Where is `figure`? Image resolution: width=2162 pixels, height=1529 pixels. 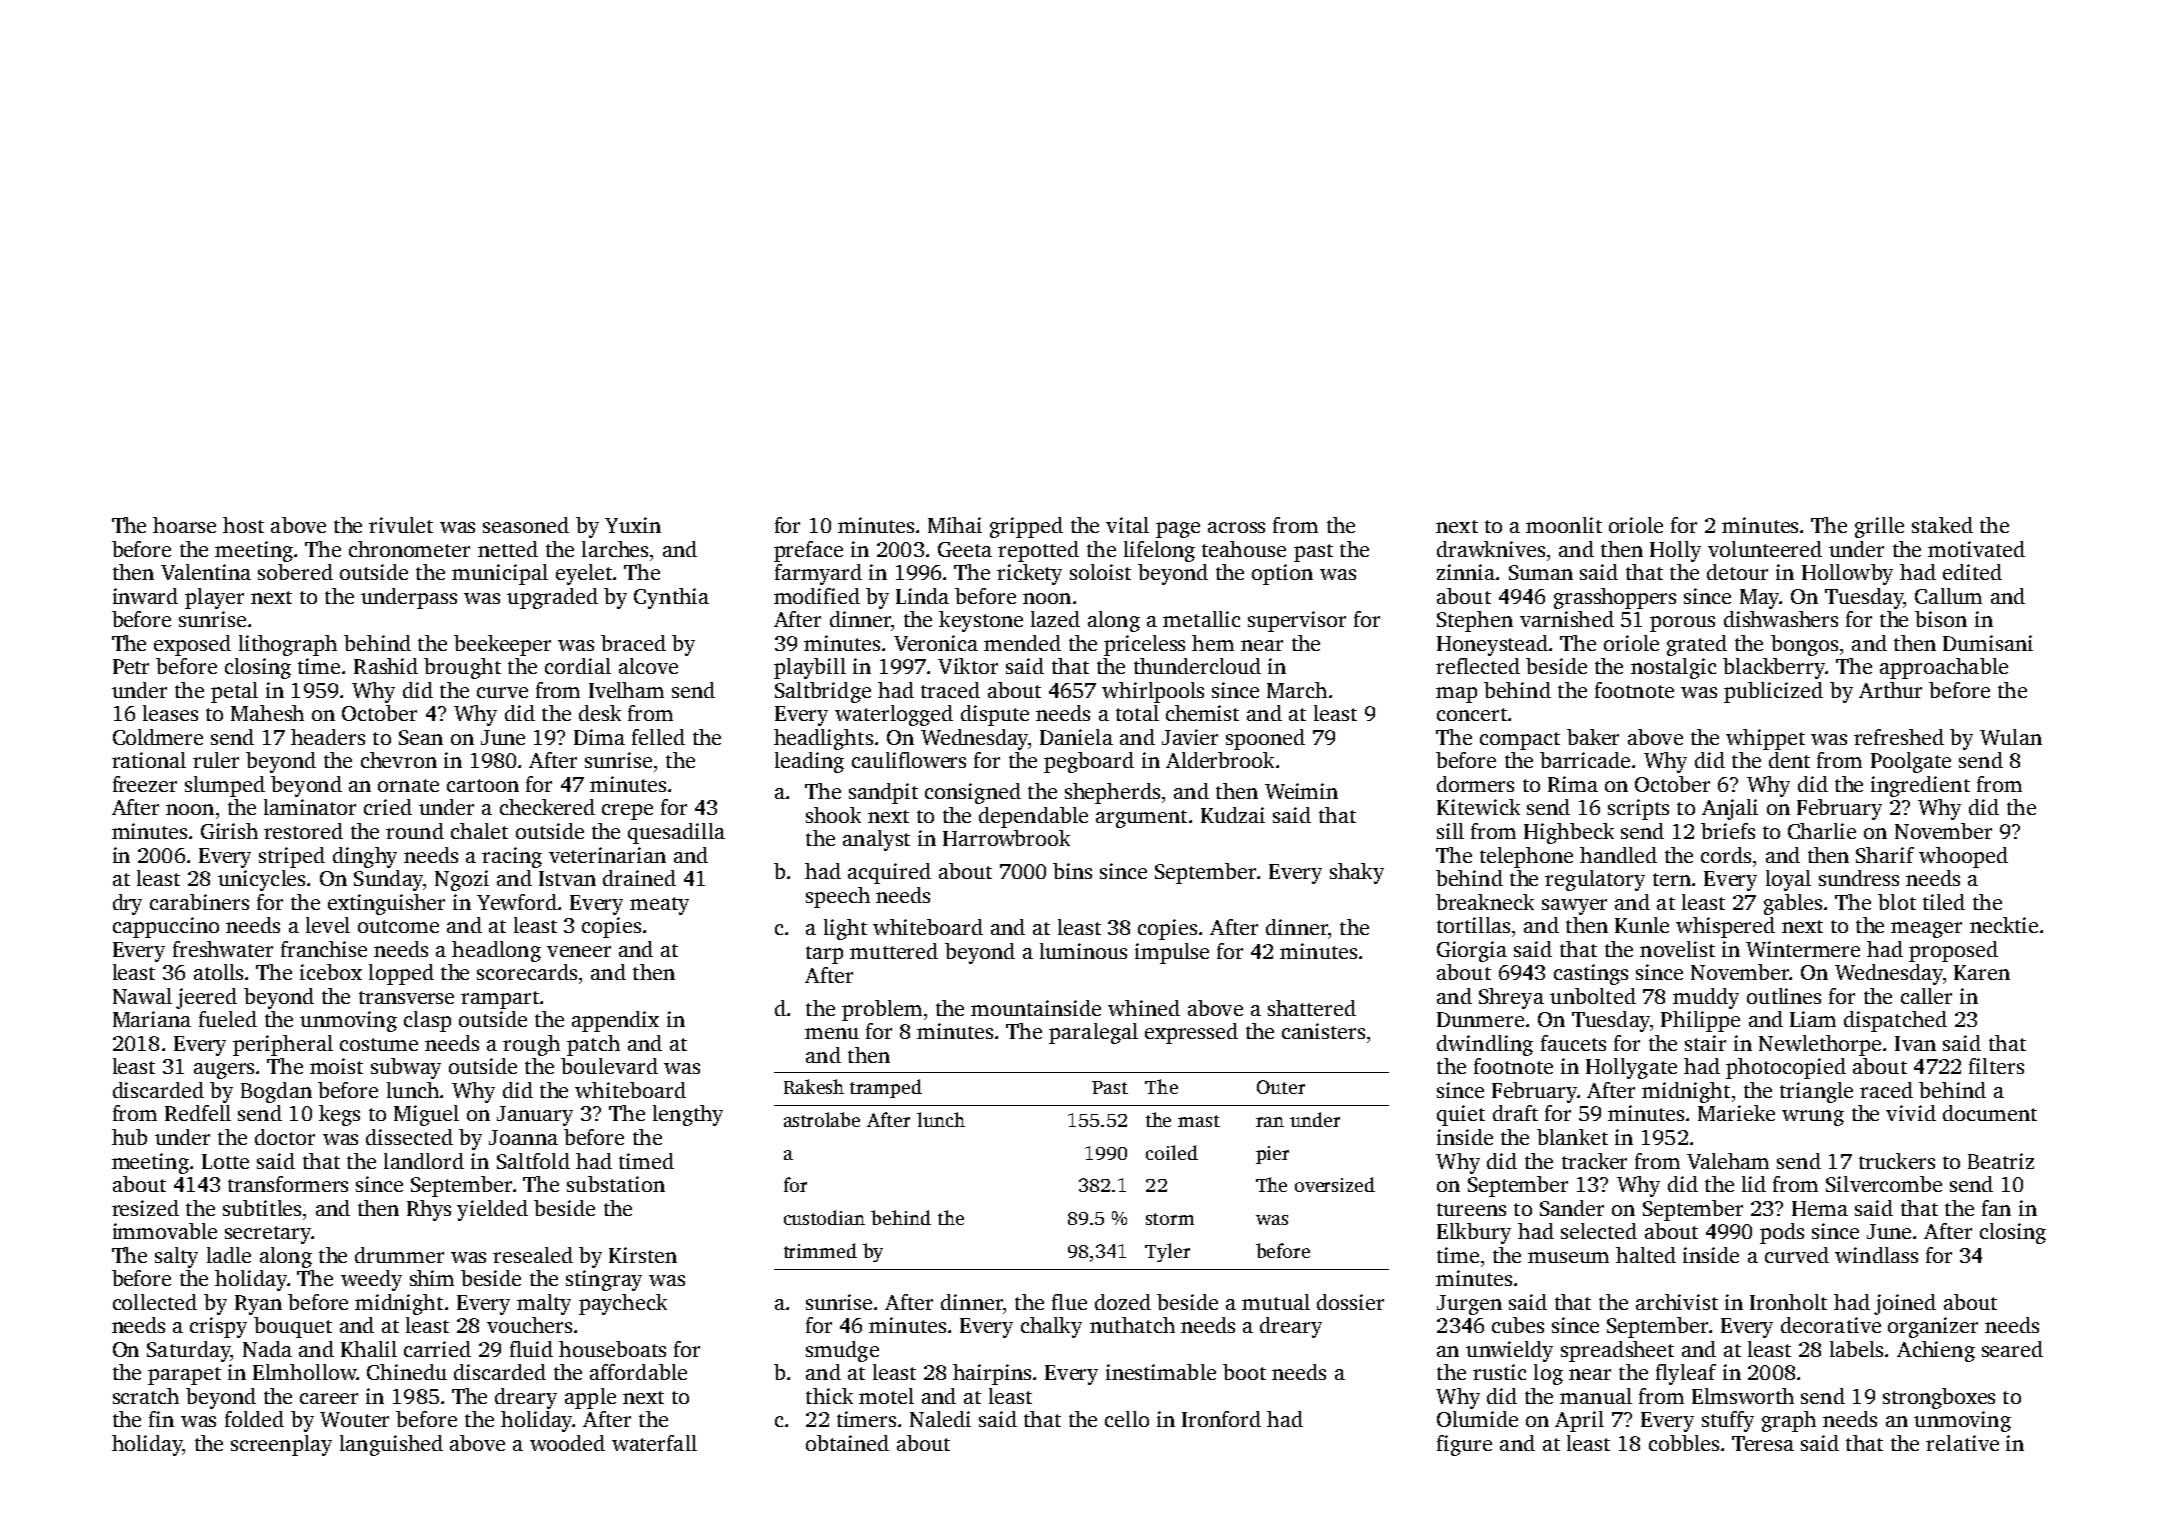 figure is located at coordinates (1464, 1445).
